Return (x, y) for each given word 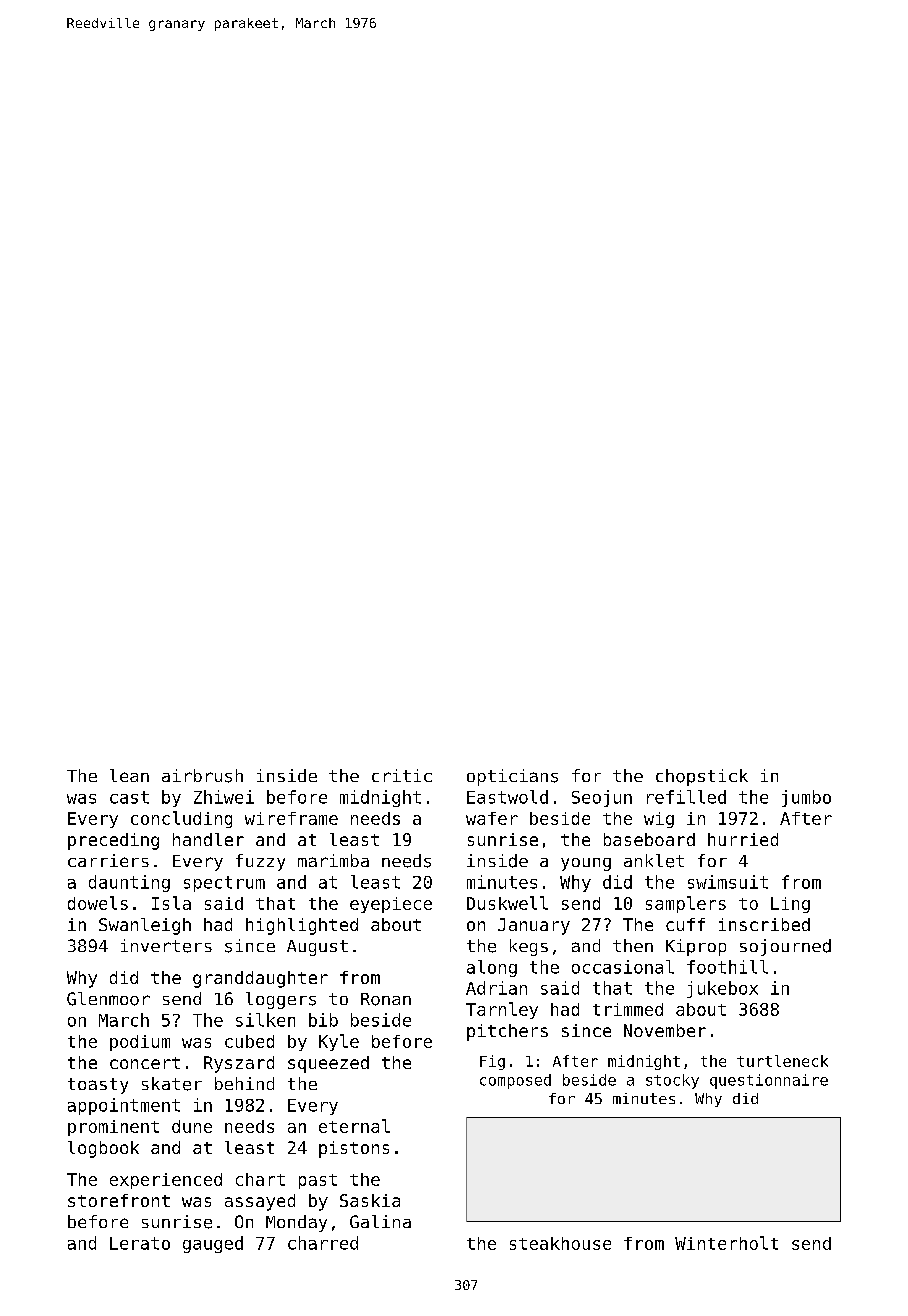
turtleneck (782, 1061)
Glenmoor (108, 999)
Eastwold (507, 797)
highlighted (302, 926)
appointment (124, 1106)
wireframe (291, 818)
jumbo (806, 798)
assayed (260, 1202)
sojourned (785, 947)
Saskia (370, 1200)
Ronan (386, 999)
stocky (672, 1081)
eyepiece (391, 905)
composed (515, 1081)
